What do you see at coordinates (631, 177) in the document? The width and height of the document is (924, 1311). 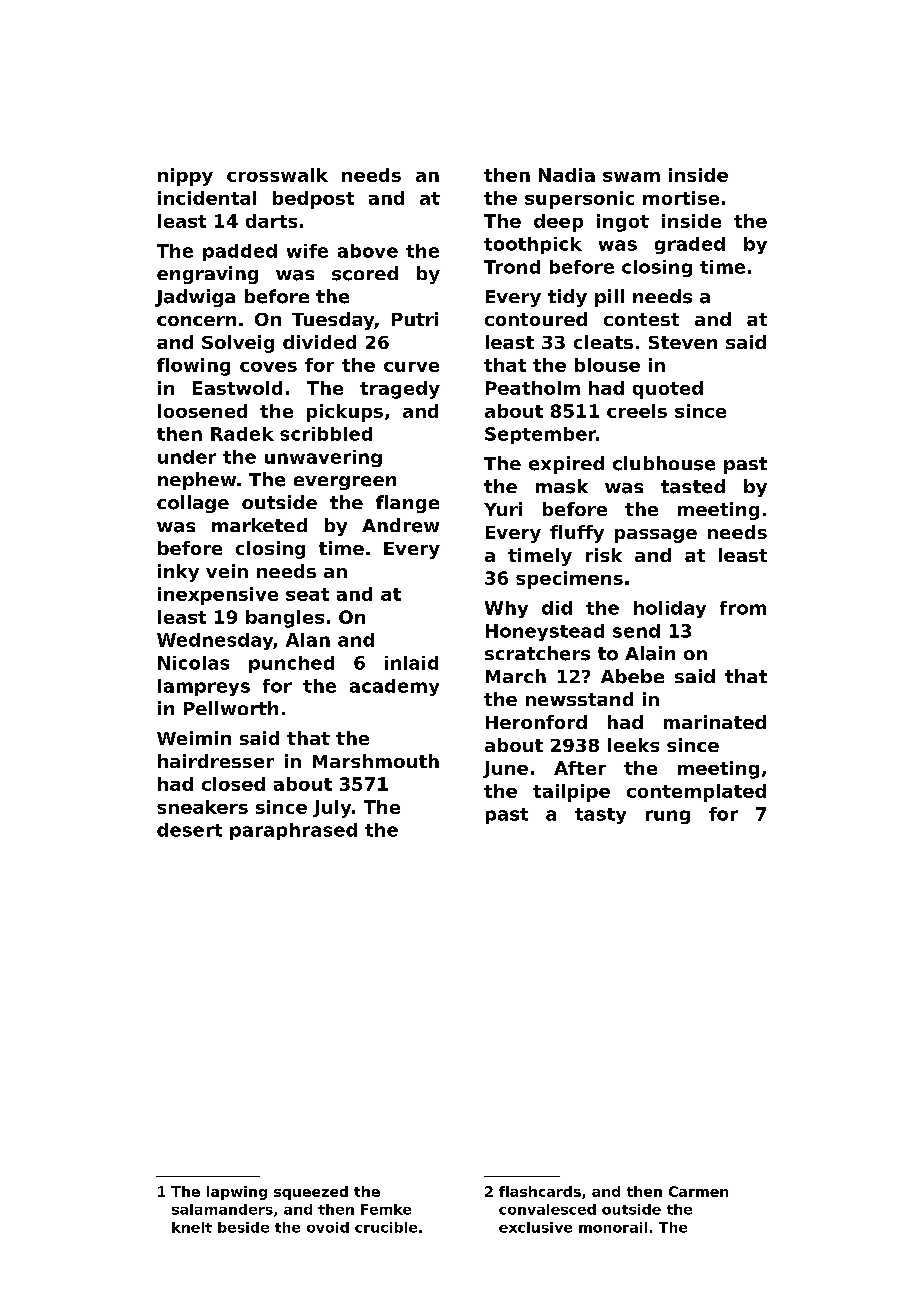 I see `swam` at bounding box center [631, 177].
